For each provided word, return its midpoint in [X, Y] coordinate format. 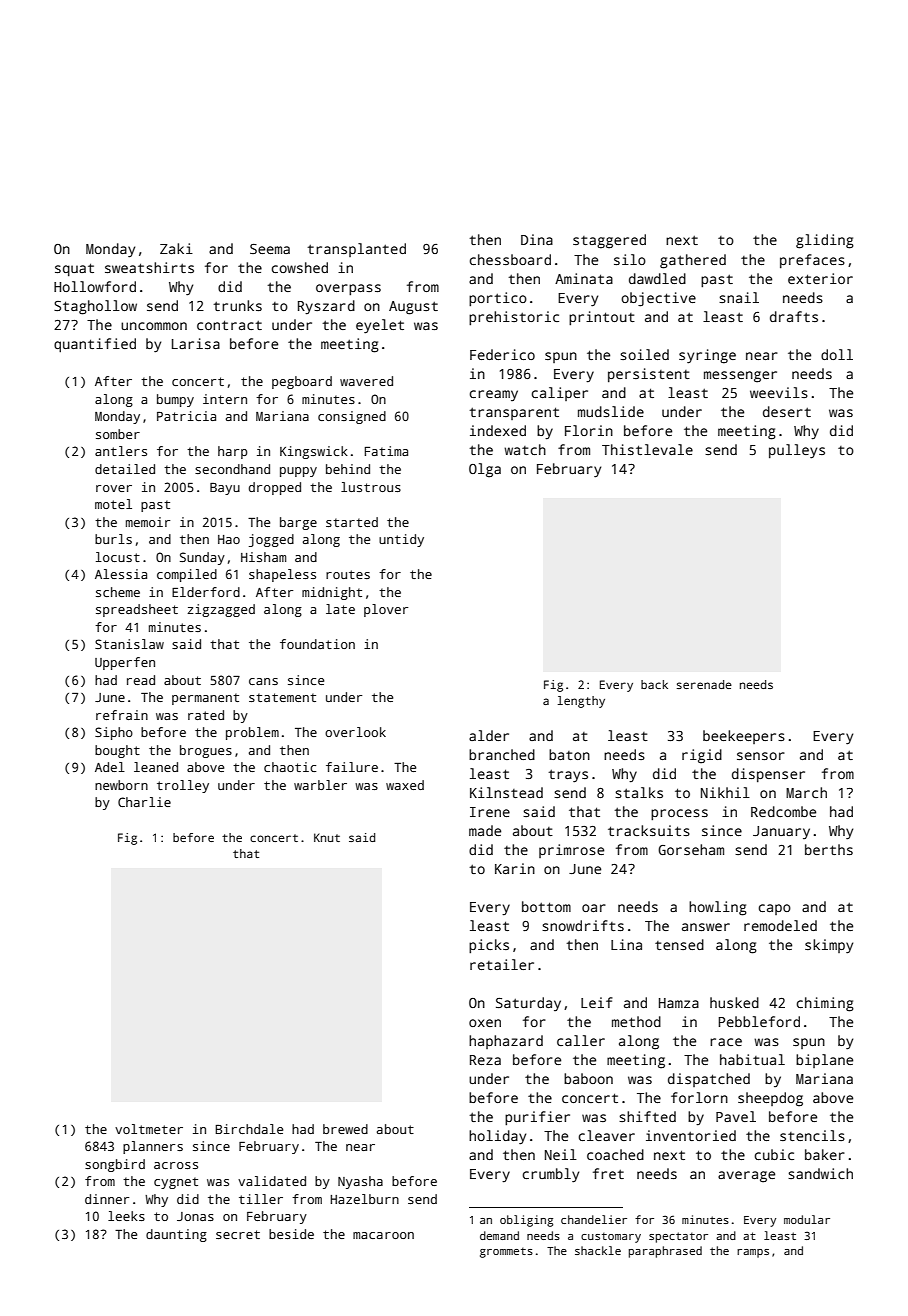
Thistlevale [647, 449]
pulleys [797, 451]
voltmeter [149, 1129]
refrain [122, 715]
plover [386, 610]
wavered [366, 381]
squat [74, 269]
